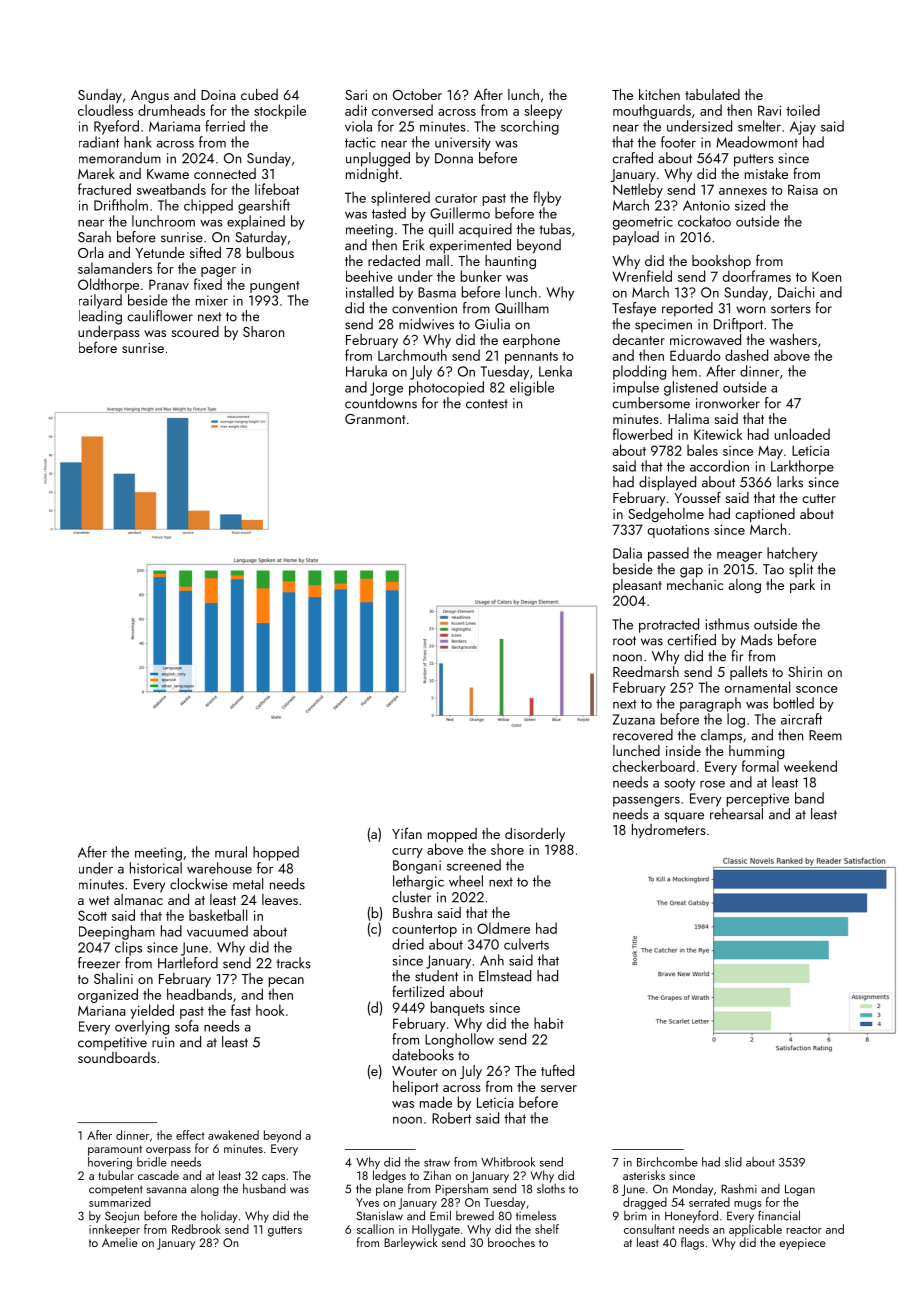  Describe the element at coordinates (526, 944) in the page. I see `culverts` at that location.
